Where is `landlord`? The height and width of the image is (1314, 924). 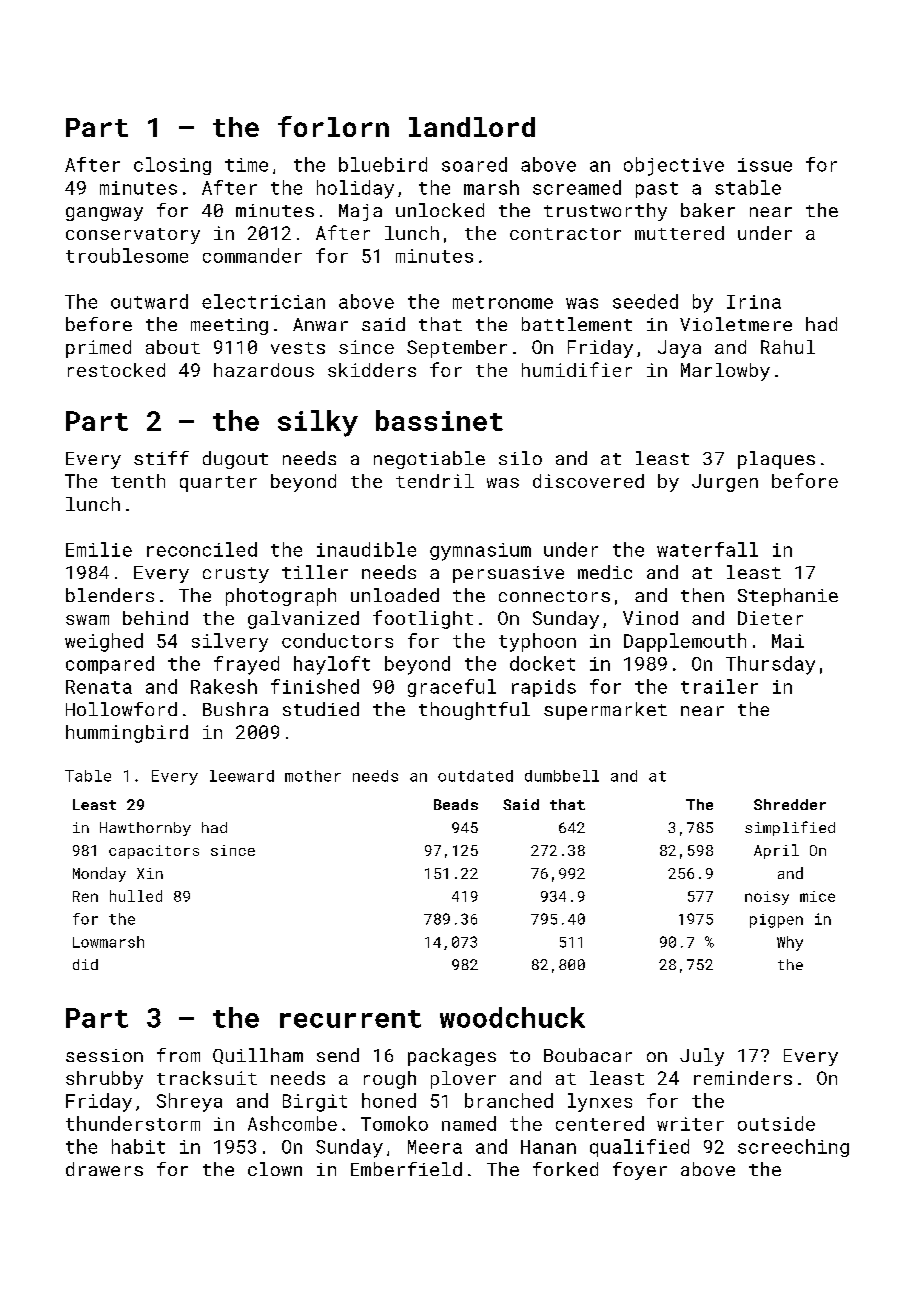 landlord is located at coordinates (472, 127).
